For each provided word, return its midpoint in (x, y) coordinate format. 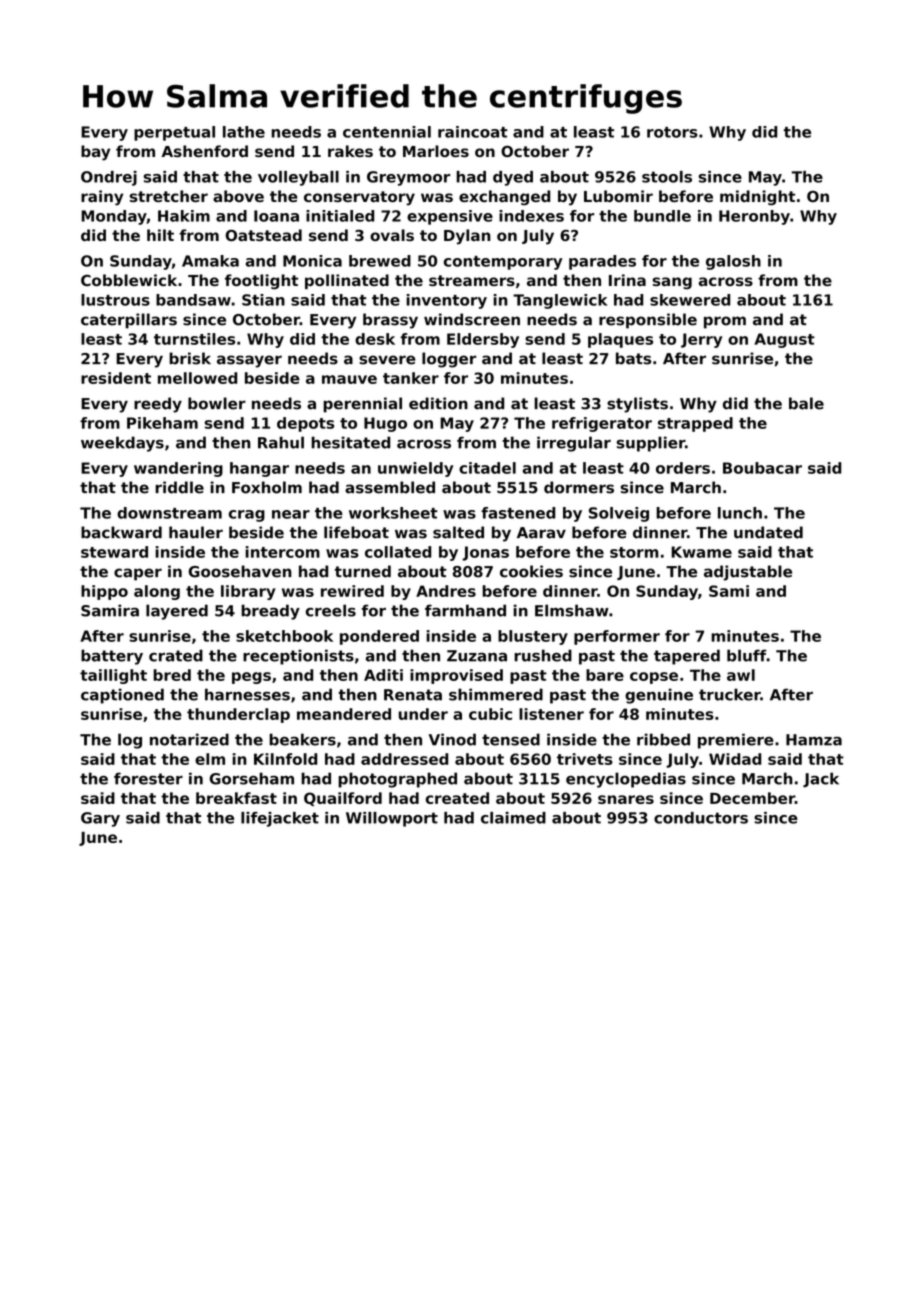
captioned (122, 696)
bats (633, 358)
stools (667, 177)
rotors (672, 132)
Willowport (392, 819)
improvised (456, 676)
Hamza (814, 740)
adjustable (748, 573)
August (784, 340)
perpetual (174, 133)
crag (247, 516)
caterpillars (129, 321)
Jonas (485, 553)
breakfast (236, 798)
